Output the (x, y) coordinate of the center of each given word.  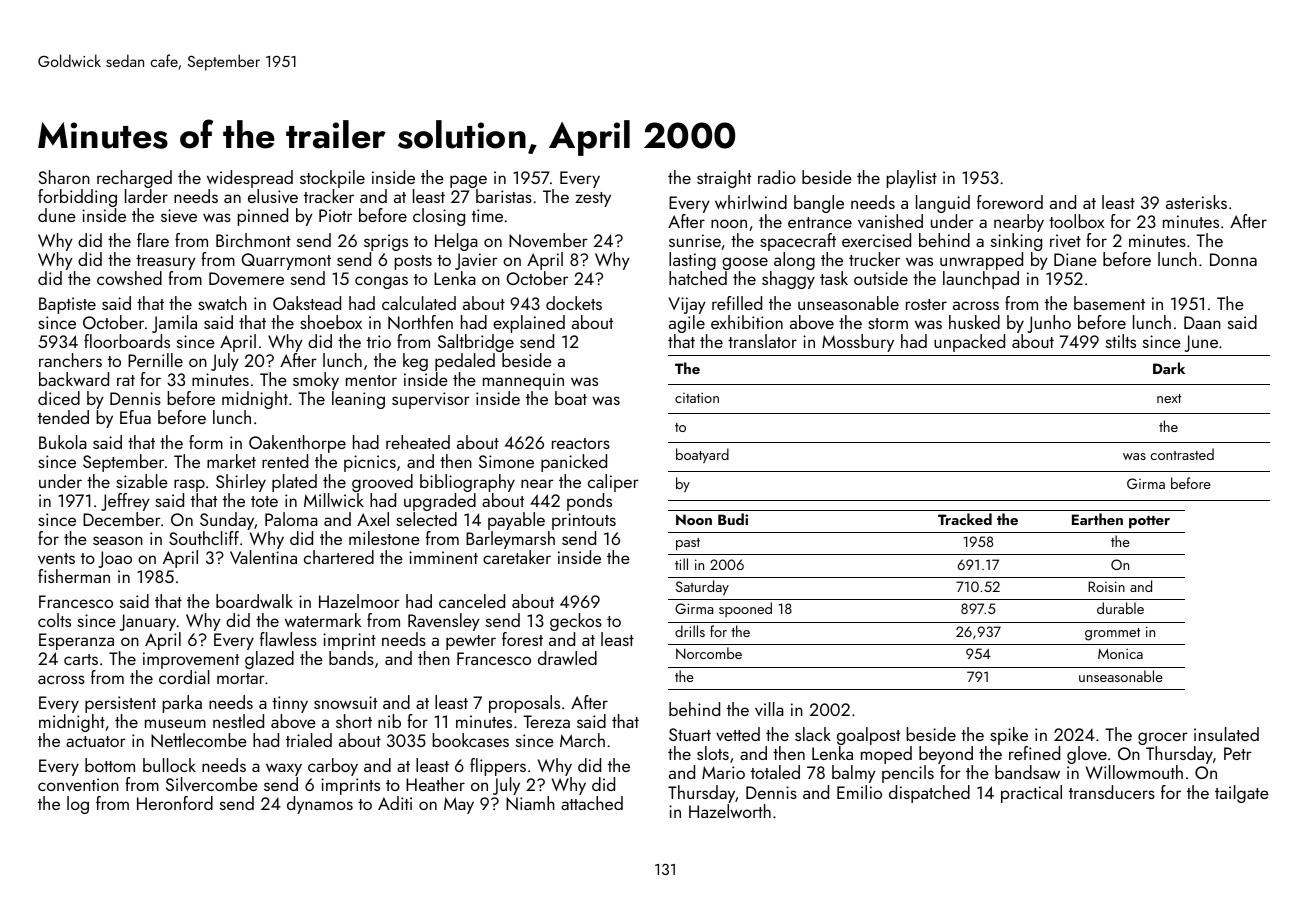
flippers (498, 767)
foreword (1010, 202)
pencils (908, 774)
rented (285, 461)
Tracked (965, 519)
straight (724, 179)
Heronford (175, 803)
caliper (613, 483)
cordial (184, 677)
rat (126, 380)
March (582, 740)
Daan (1202, 322)
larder (146, 196)
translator (762, 341)
